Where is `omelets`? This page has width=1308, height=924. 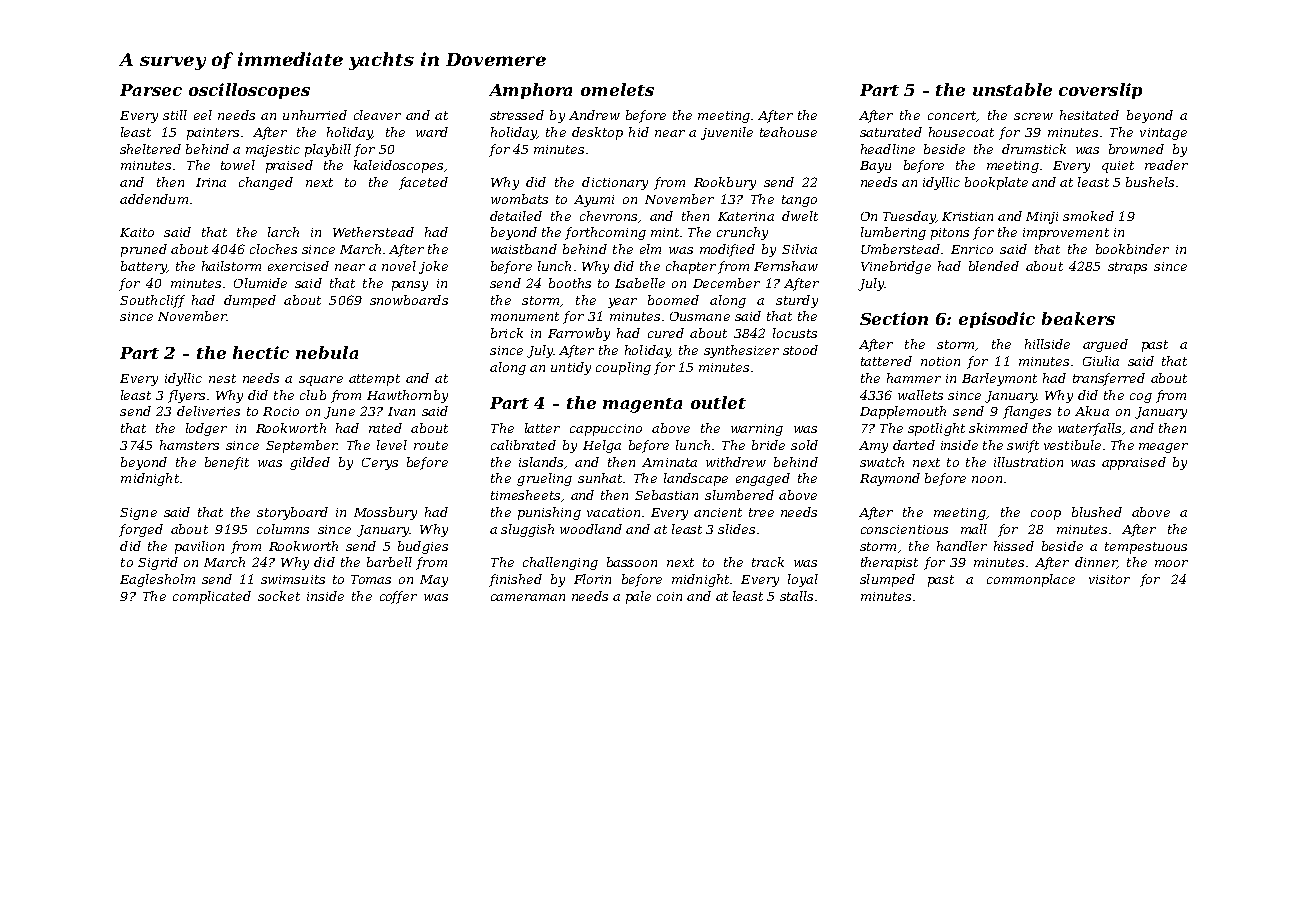
omelets is located at coordinates (617, 89).
